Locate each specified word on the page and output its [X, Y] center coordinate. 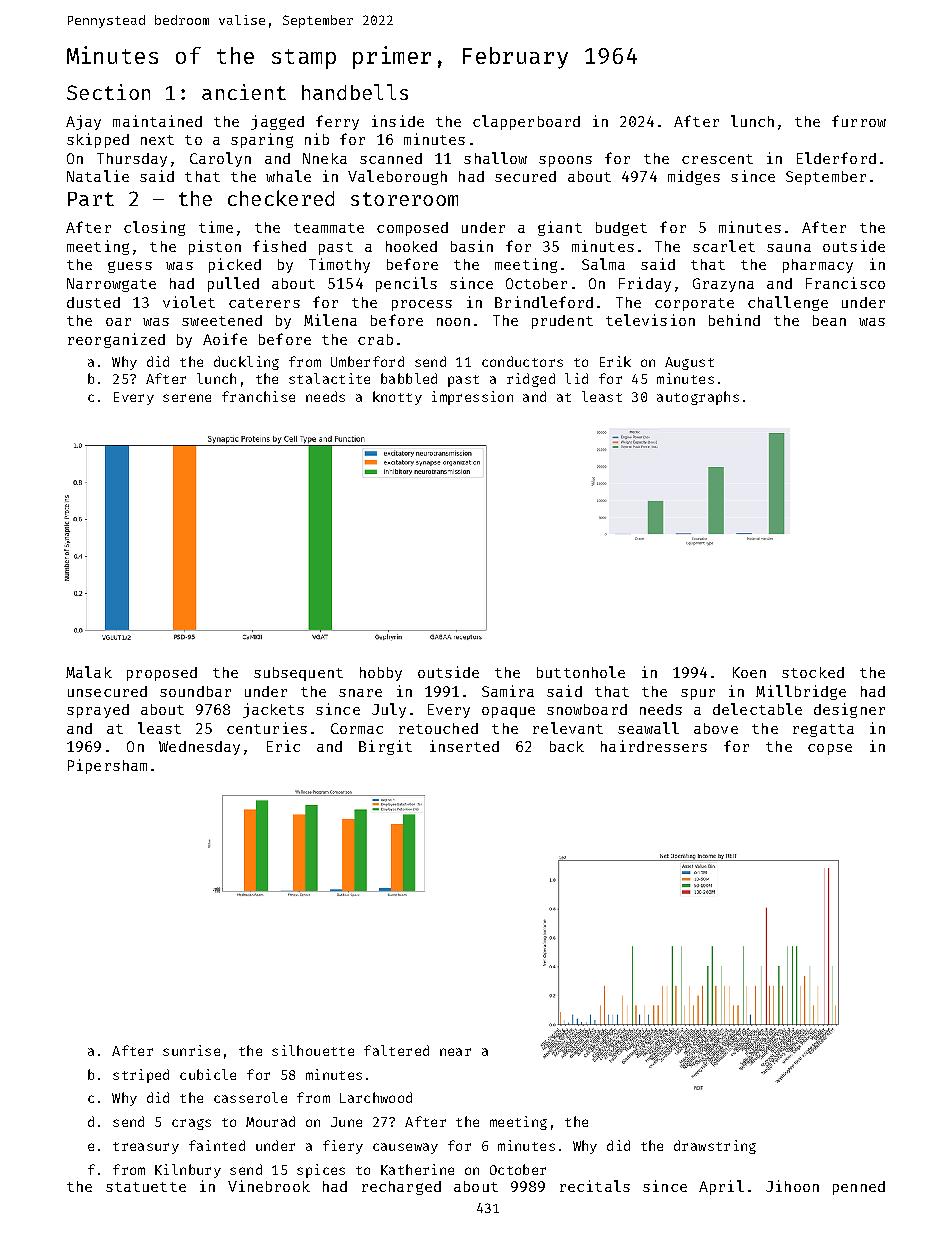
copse [830, 749]
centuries [267, 728]
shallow [495, 158]
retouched [438, 728]
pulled [233, 284]
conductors [522, 361]
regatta [823, 730]
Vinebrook [269, 1186]
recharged [401, 1188]
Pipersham [107, 766]
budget [621, 229]
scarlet [724, 246]
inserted [464, 746]
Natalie [98, 176]
